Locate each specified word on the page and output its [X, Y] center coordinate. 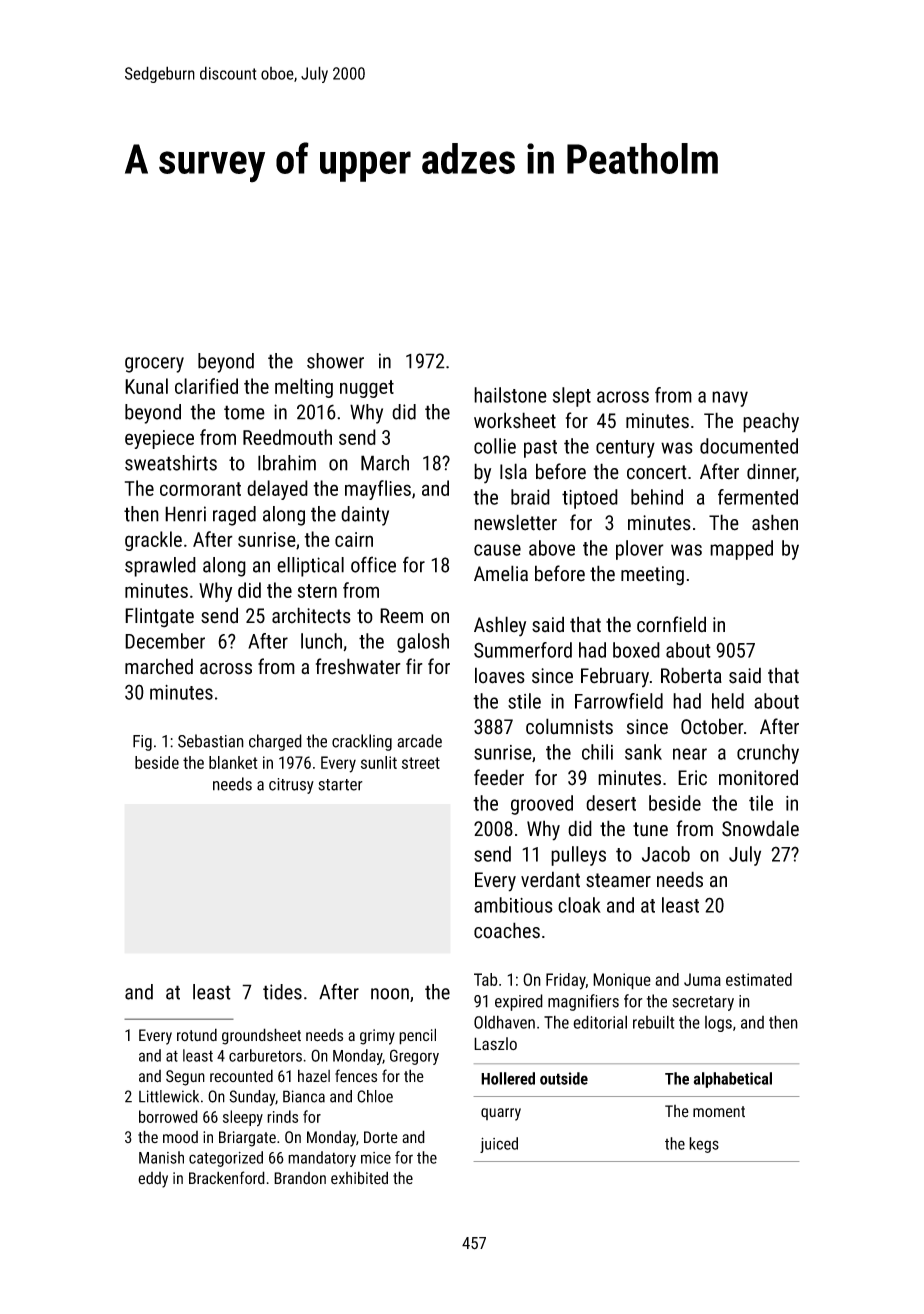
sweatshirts [171, 463]
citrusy [291, 786]
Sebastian [211, 741]
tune [650, 829]
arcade [419, 741]
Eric [692, 778]
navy [730, 399]
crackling [362, 742]
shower [335, 361]
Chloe [375, 1096]
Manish [161, 1157]
